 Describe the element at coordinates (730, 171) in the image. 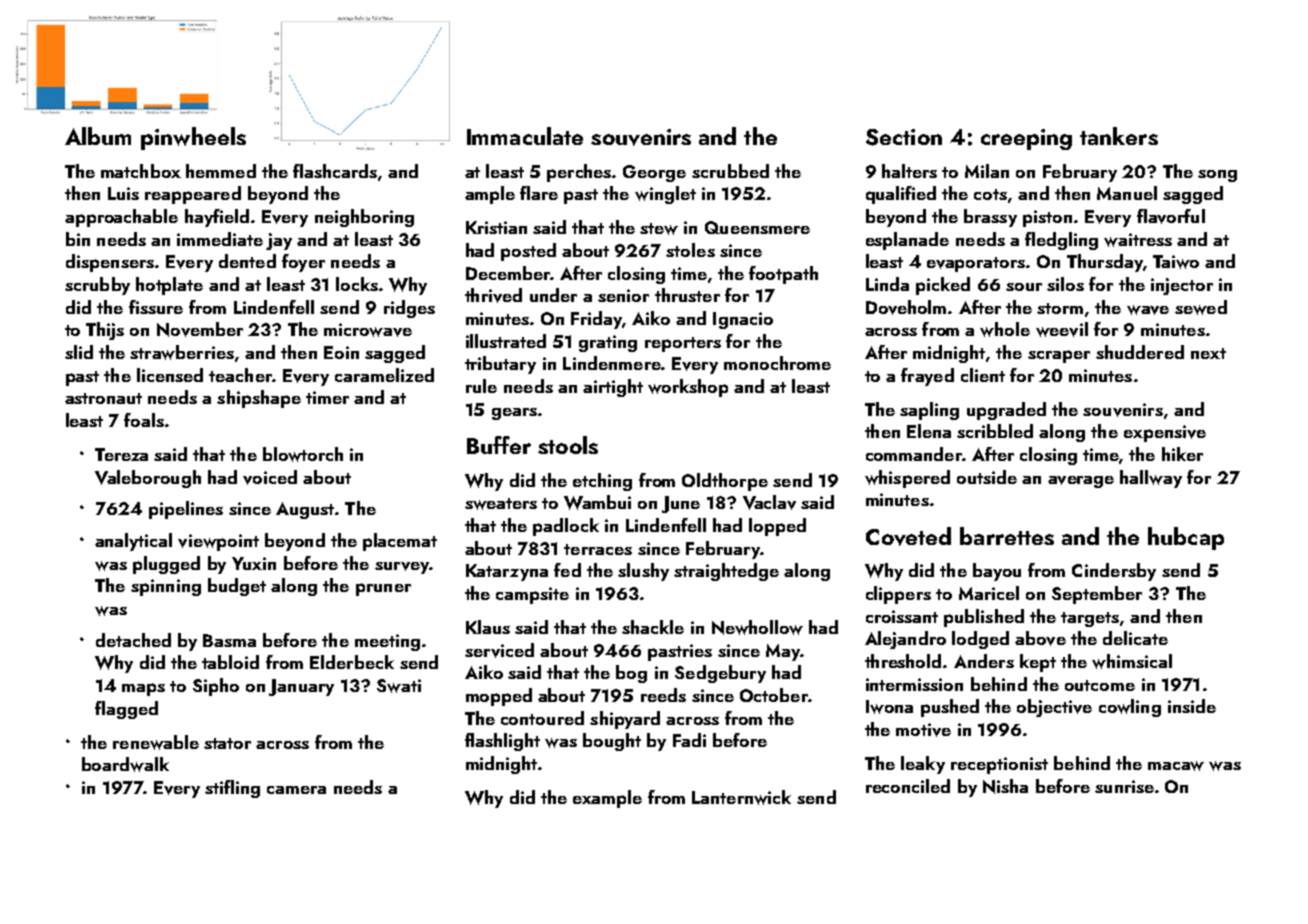

I see `scrubbed` at that location.
